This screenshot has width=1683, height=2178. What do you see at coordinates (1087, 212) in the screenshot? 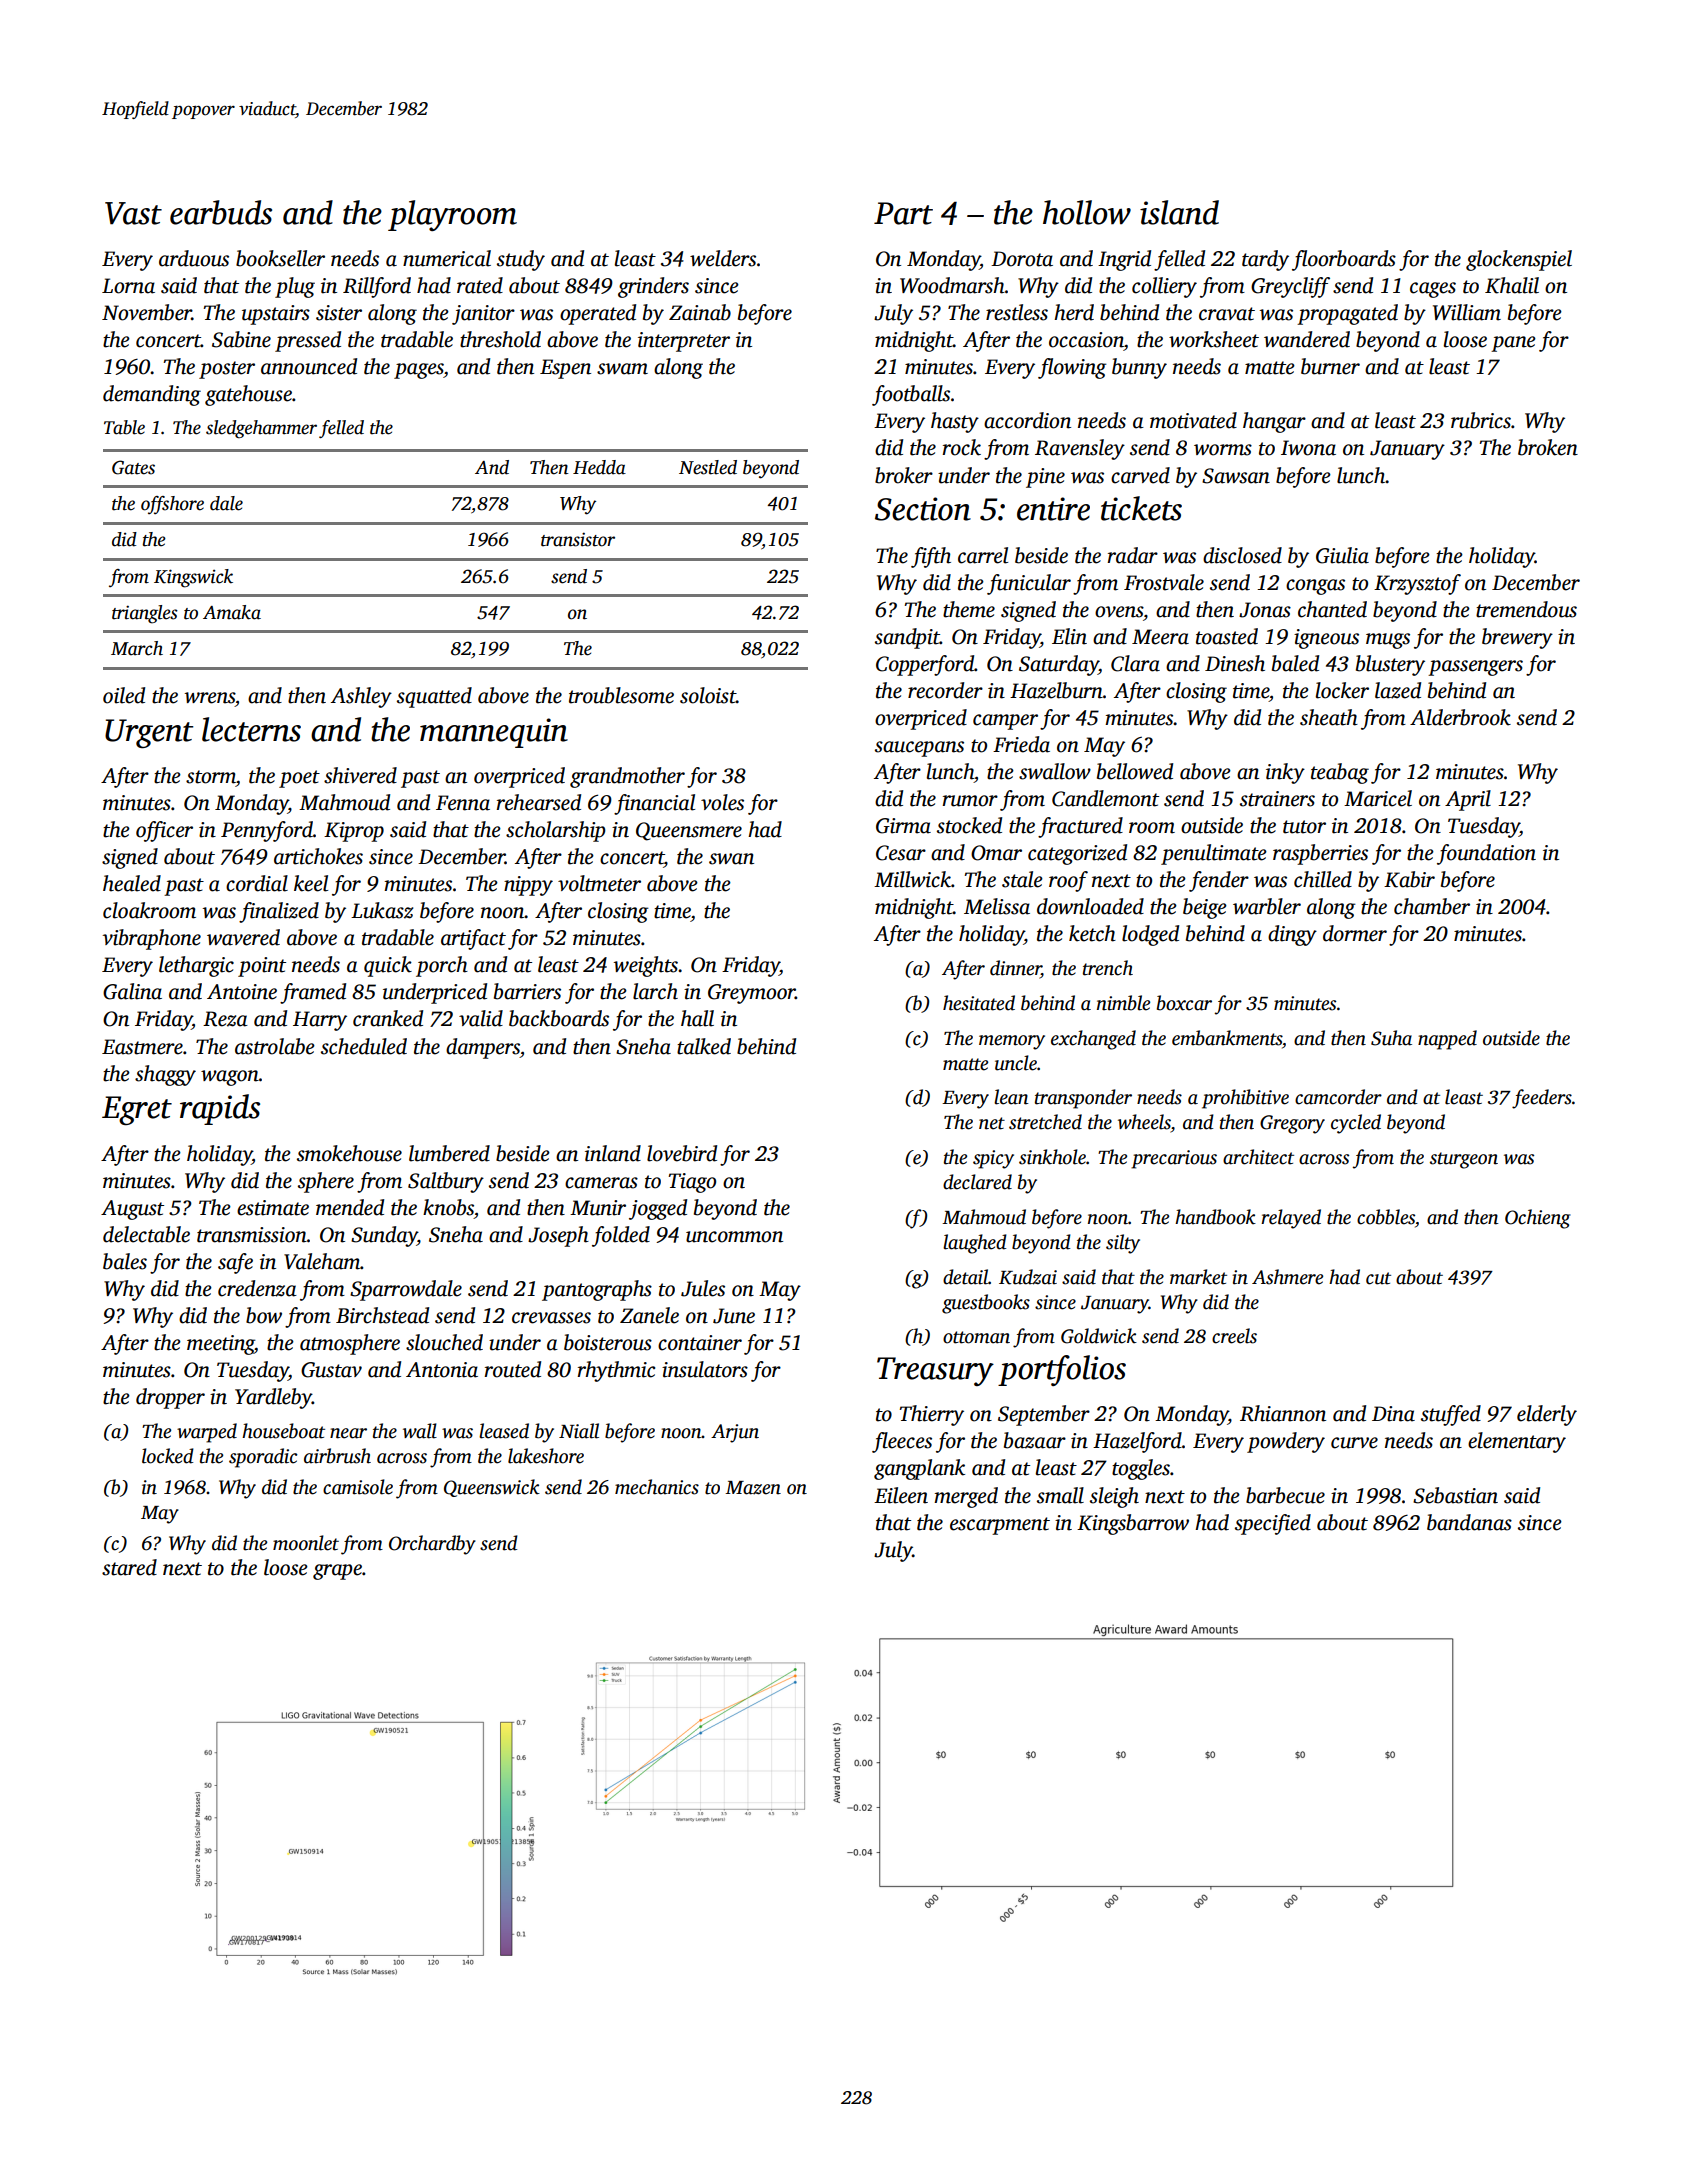
I see `hollow` at bounding box center [1087, 212].
